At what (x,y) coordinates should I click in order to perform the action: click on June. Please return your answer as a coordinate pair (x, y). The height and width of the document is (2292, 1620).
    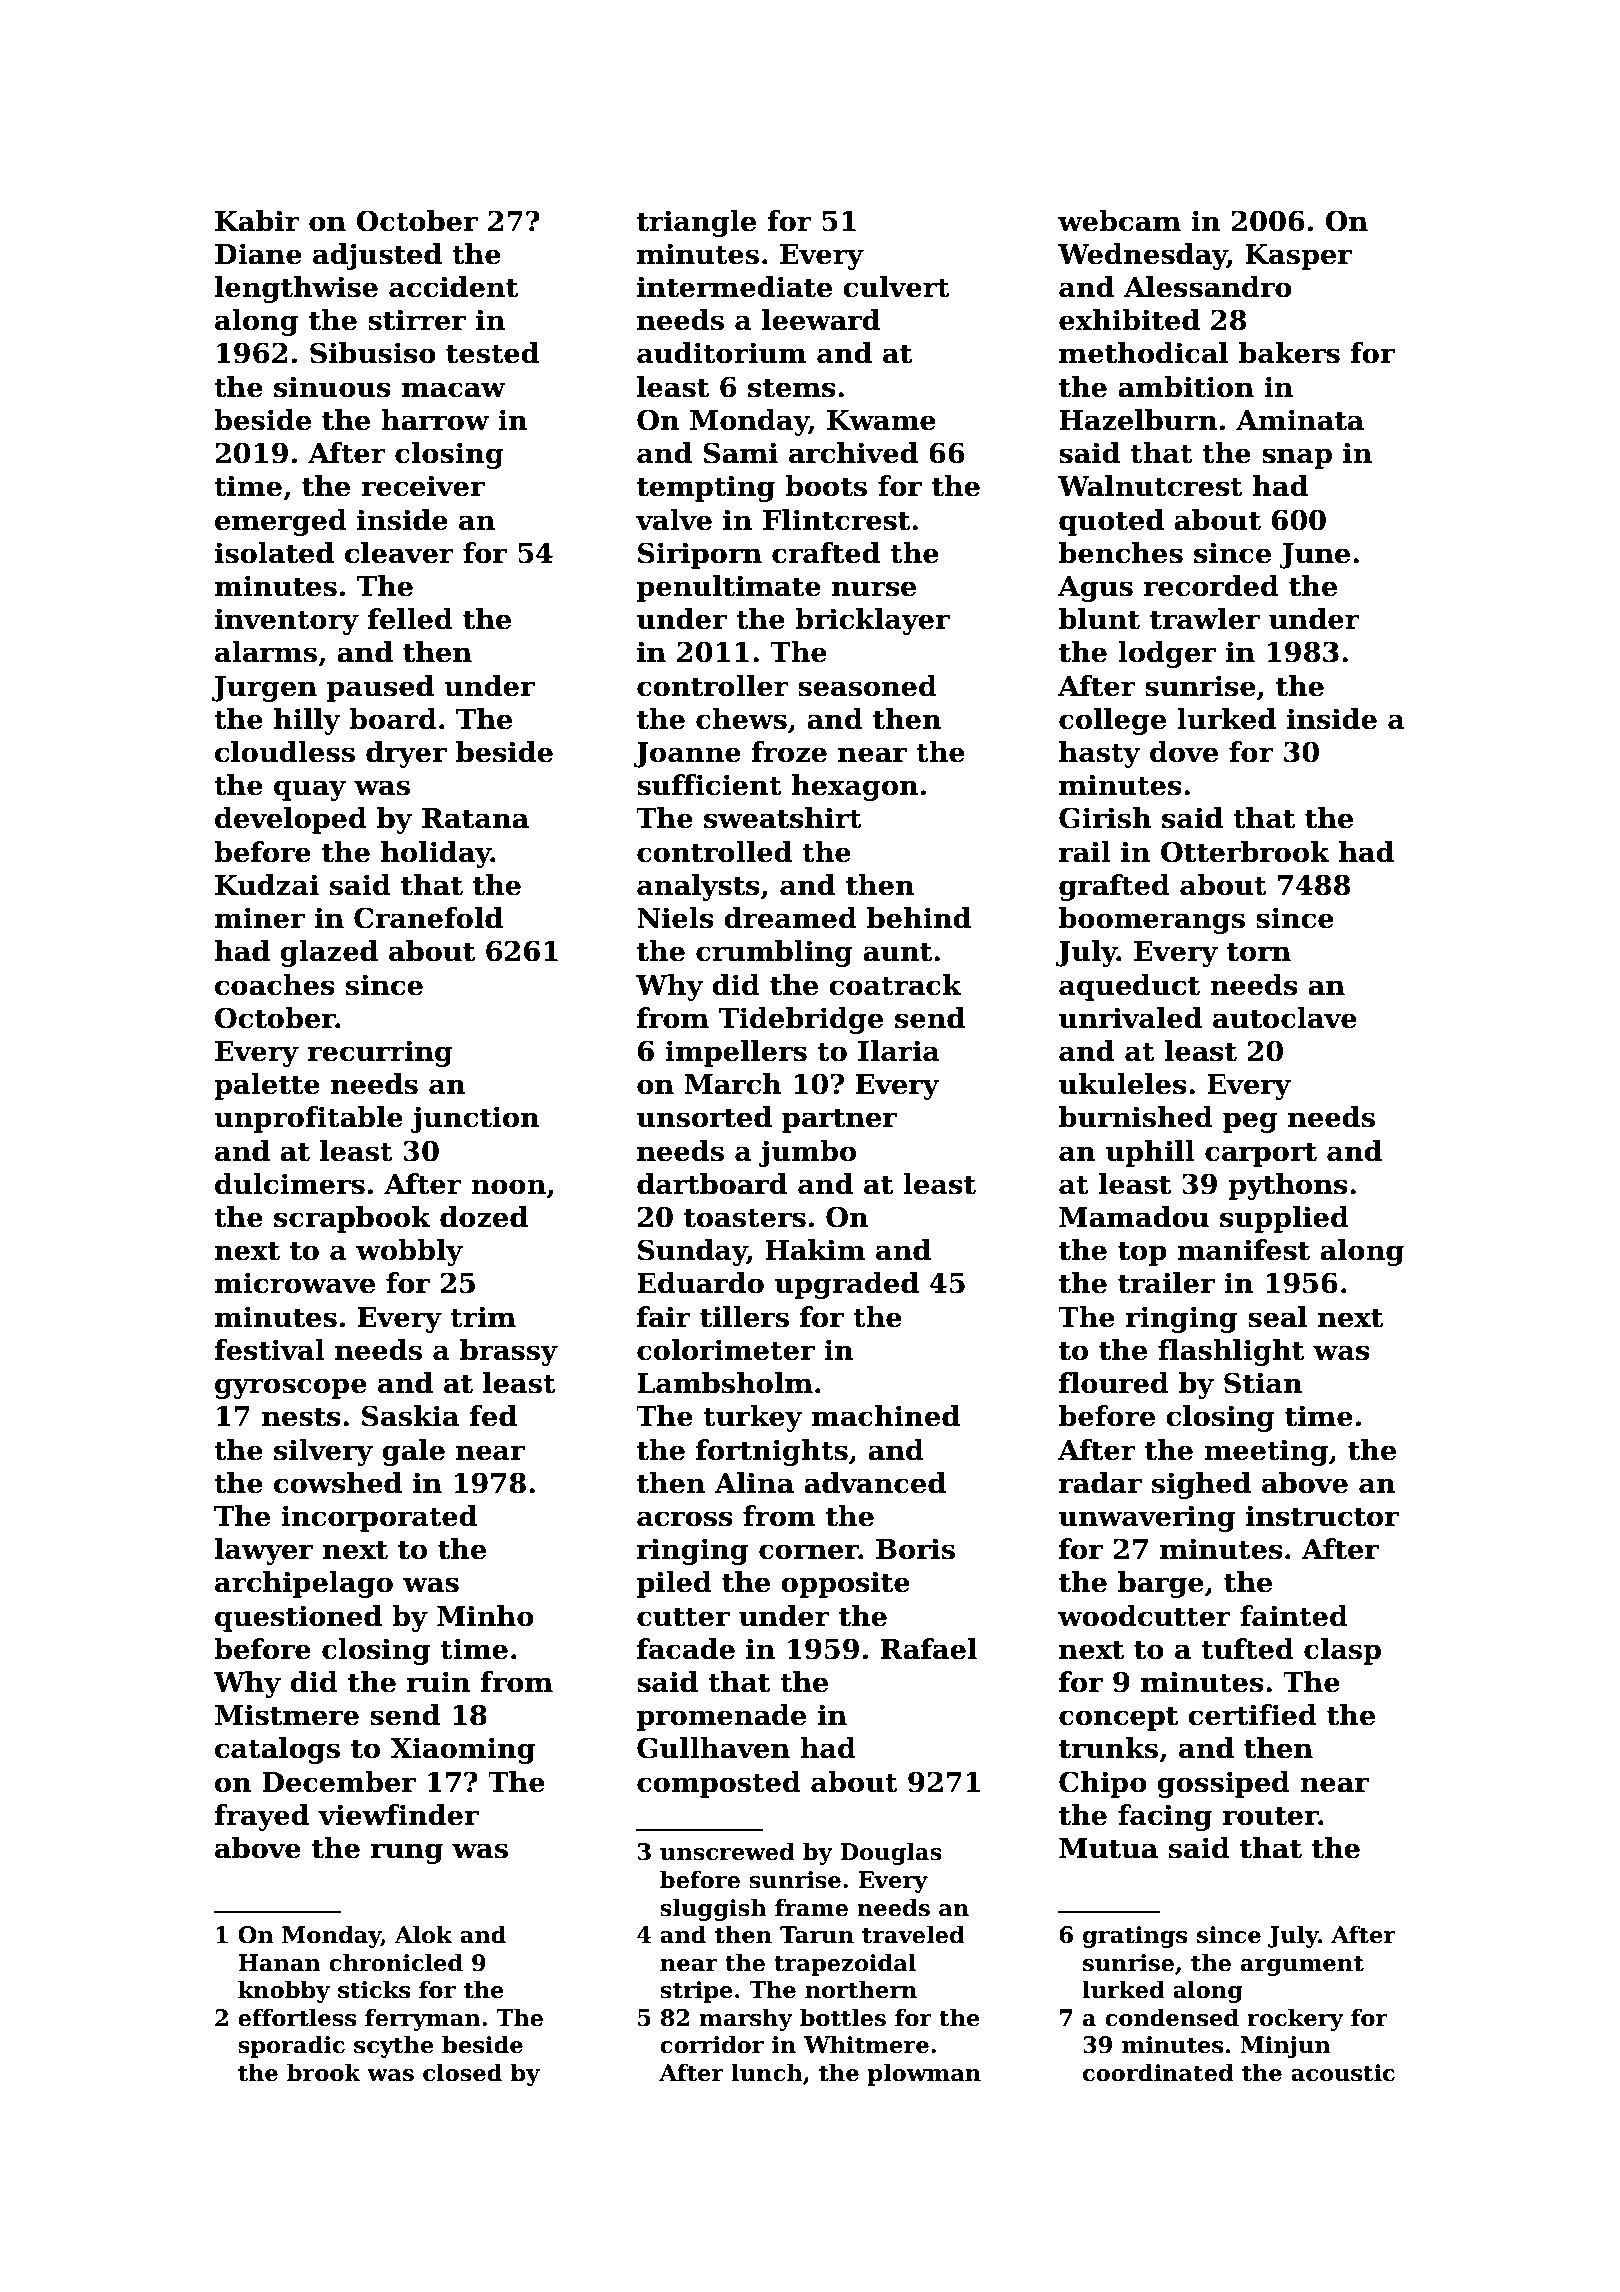
    Looking at the image, I should click on (1314, 556).
